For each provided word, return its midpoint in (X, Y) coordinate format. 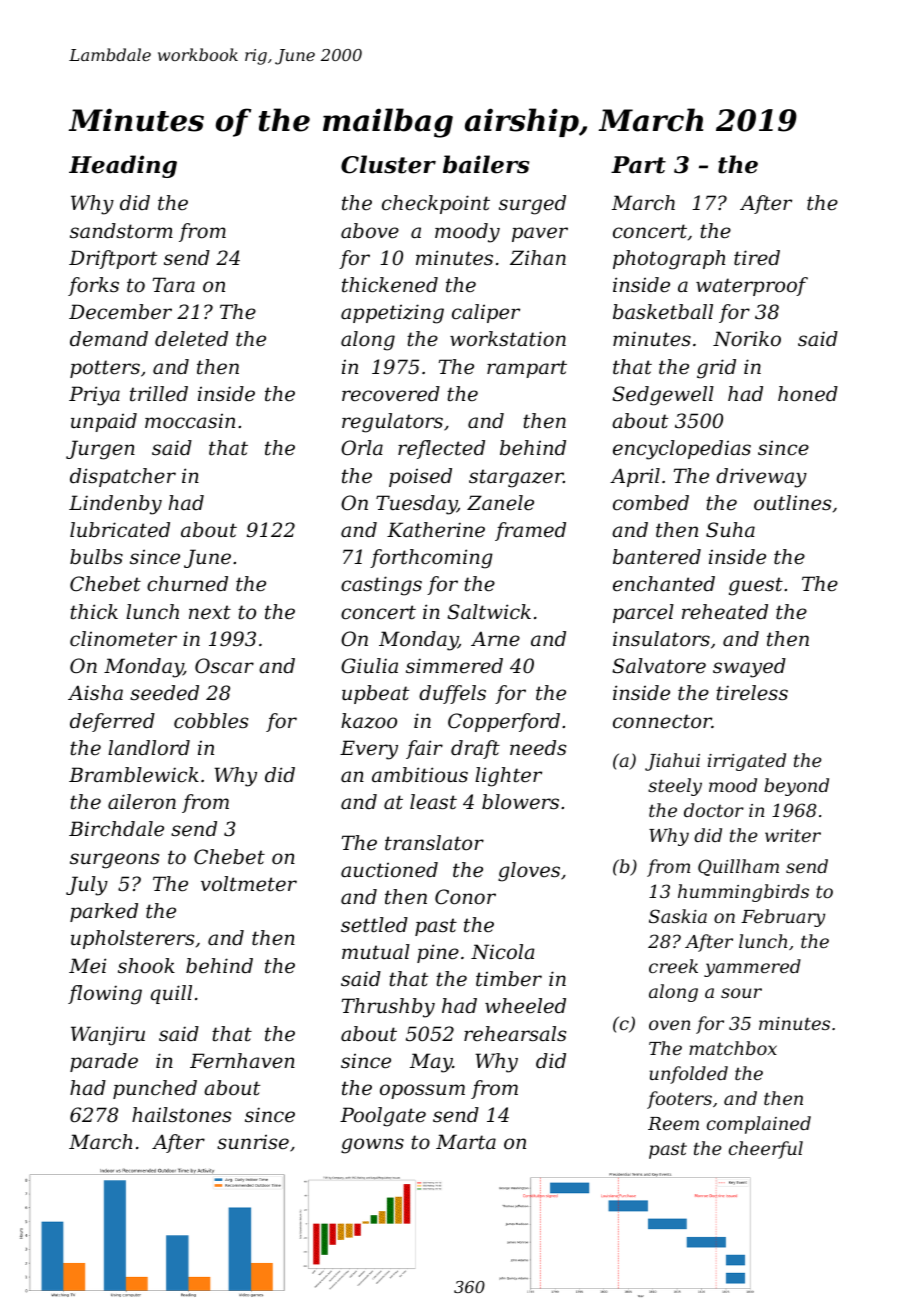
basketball (663, 312)
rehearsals (515, 1034)
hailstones (181, 1115)
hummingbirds (743, 893)
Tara (174, 284)
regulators (392, 423)
